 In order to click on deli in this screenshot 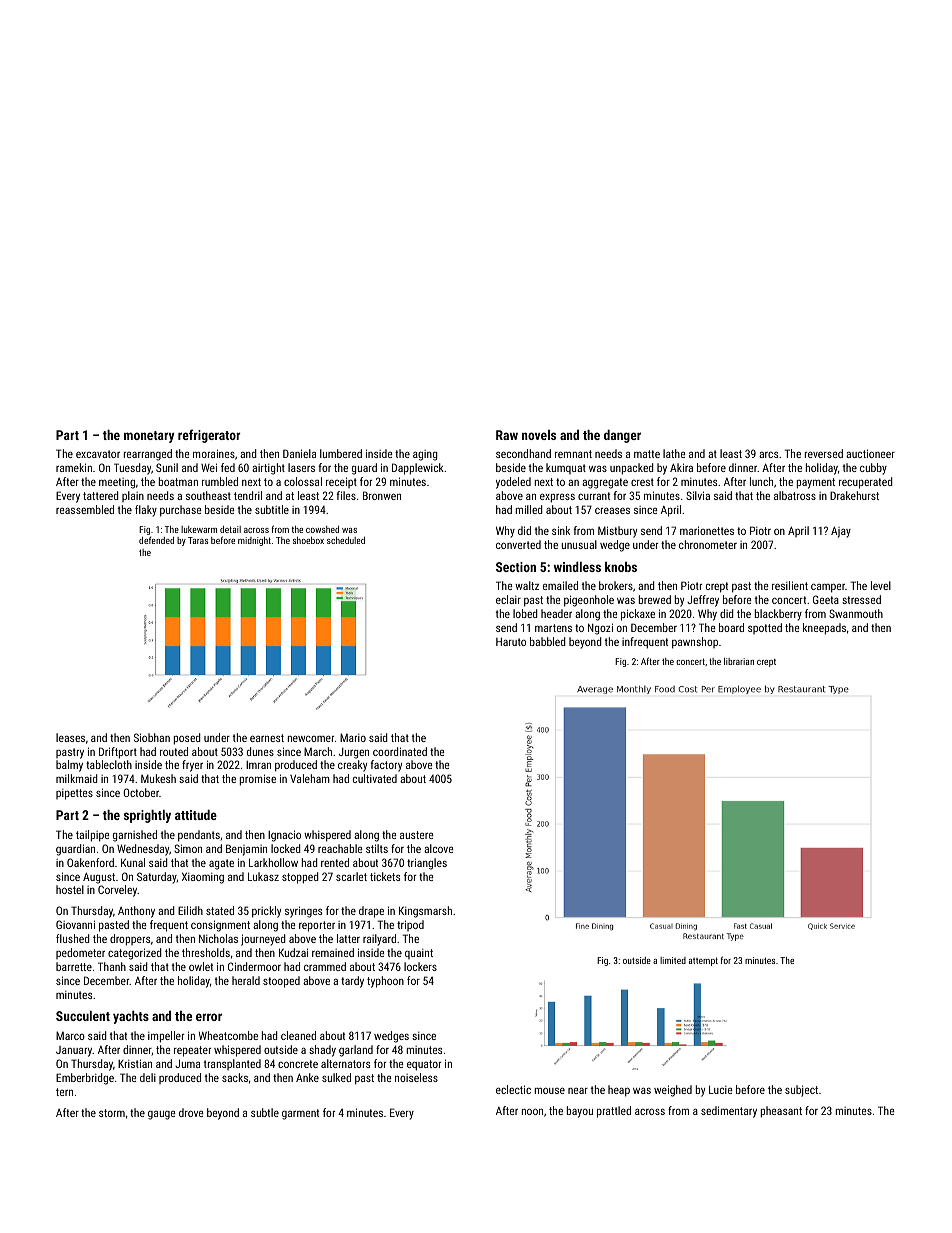, I will do `click(148, 1077)`.
